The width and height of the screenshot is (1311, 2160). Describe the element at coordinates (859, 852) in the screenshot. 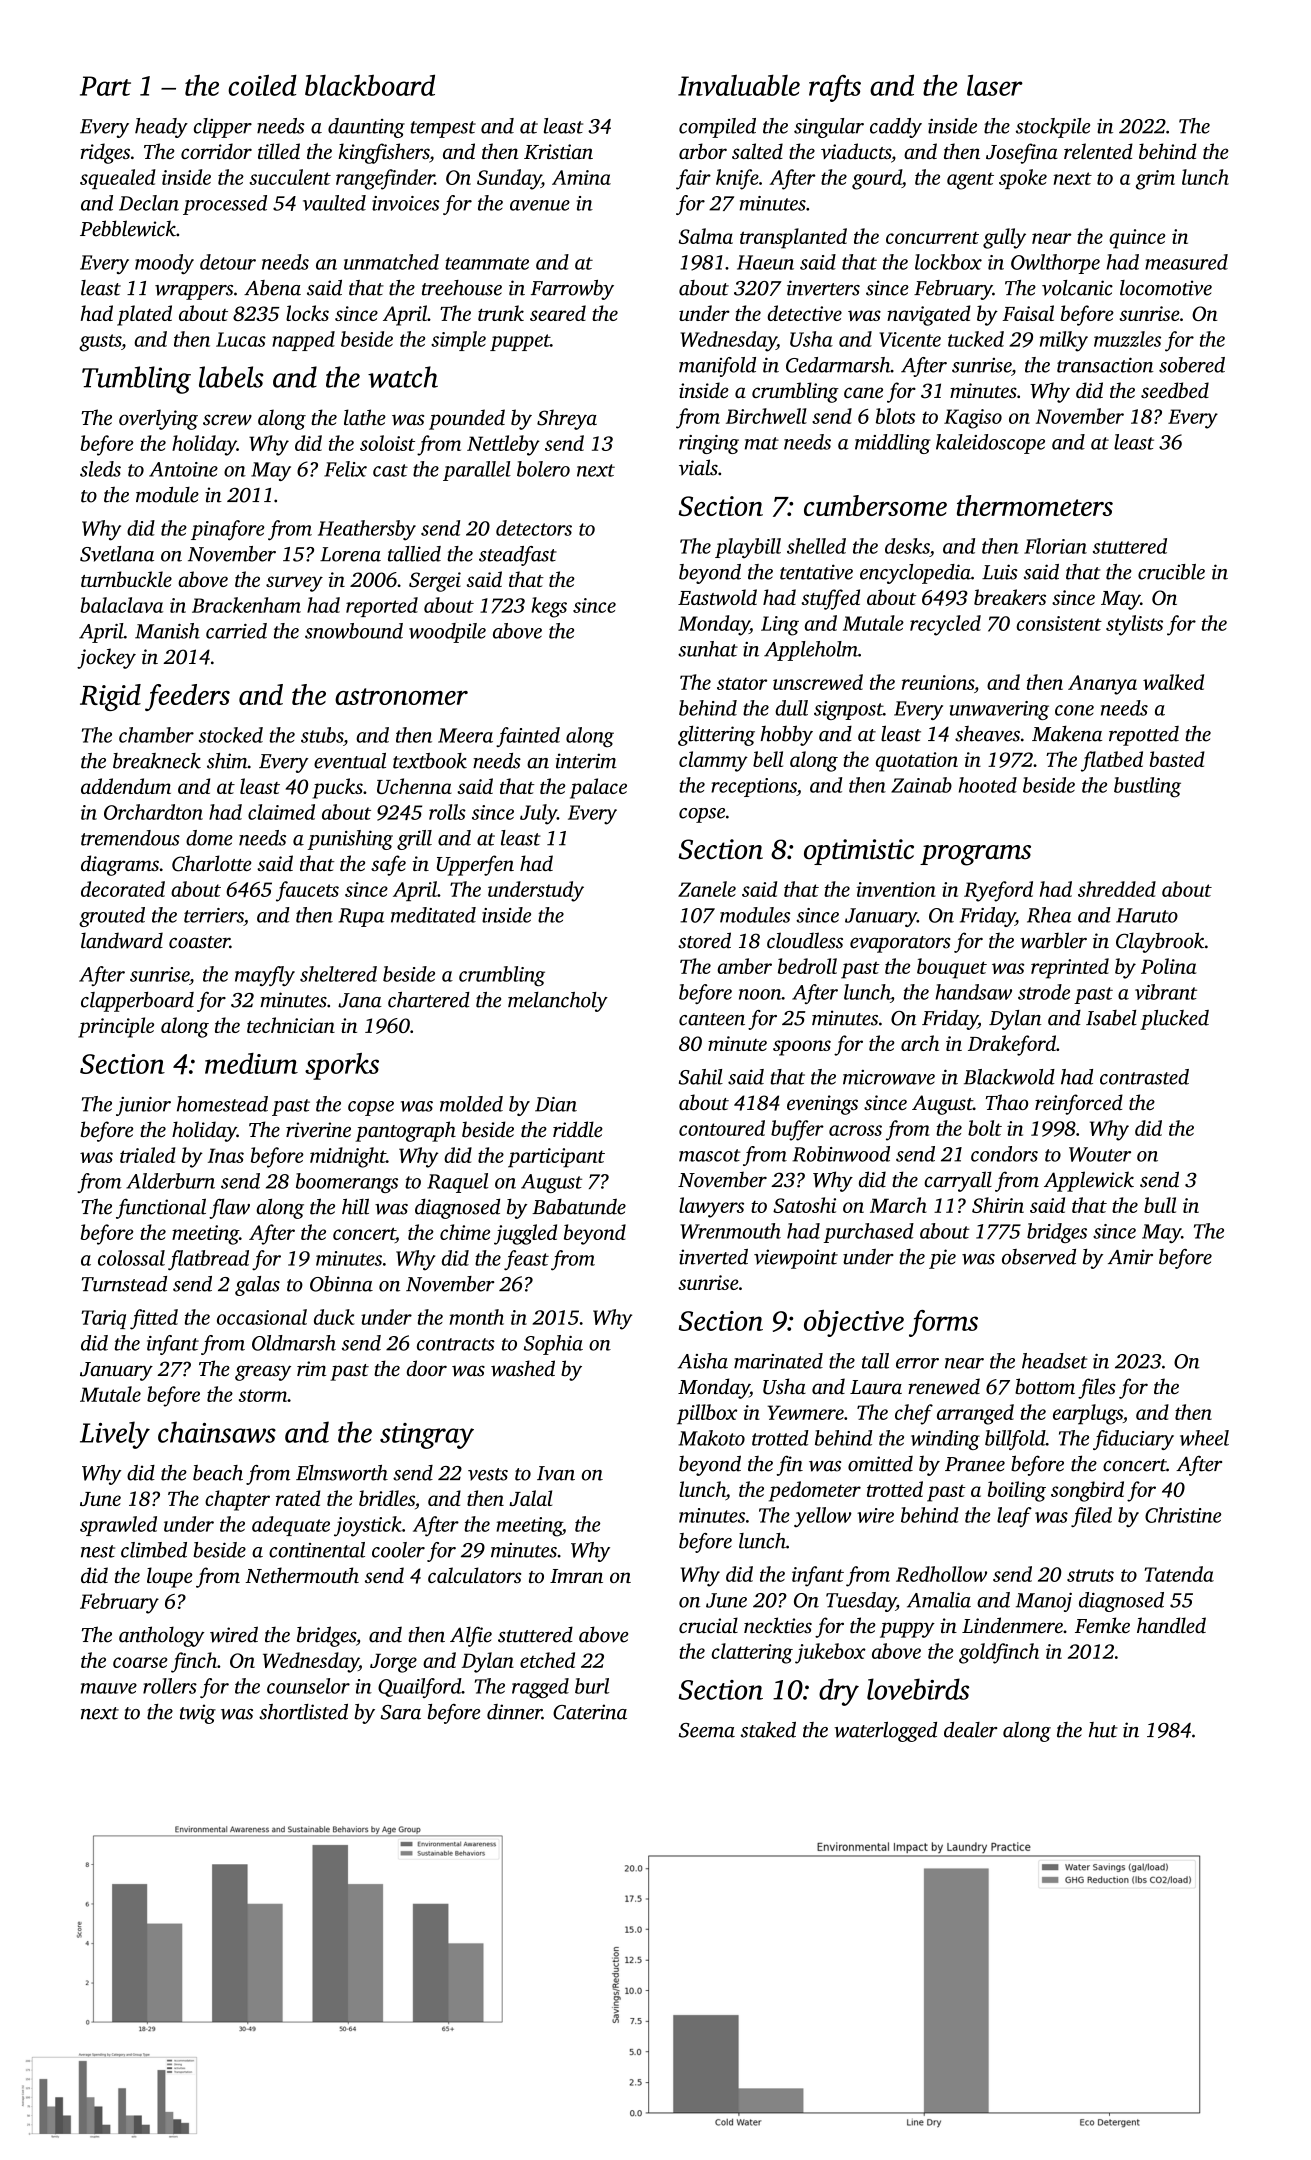

I see `optimistic` at that location.
